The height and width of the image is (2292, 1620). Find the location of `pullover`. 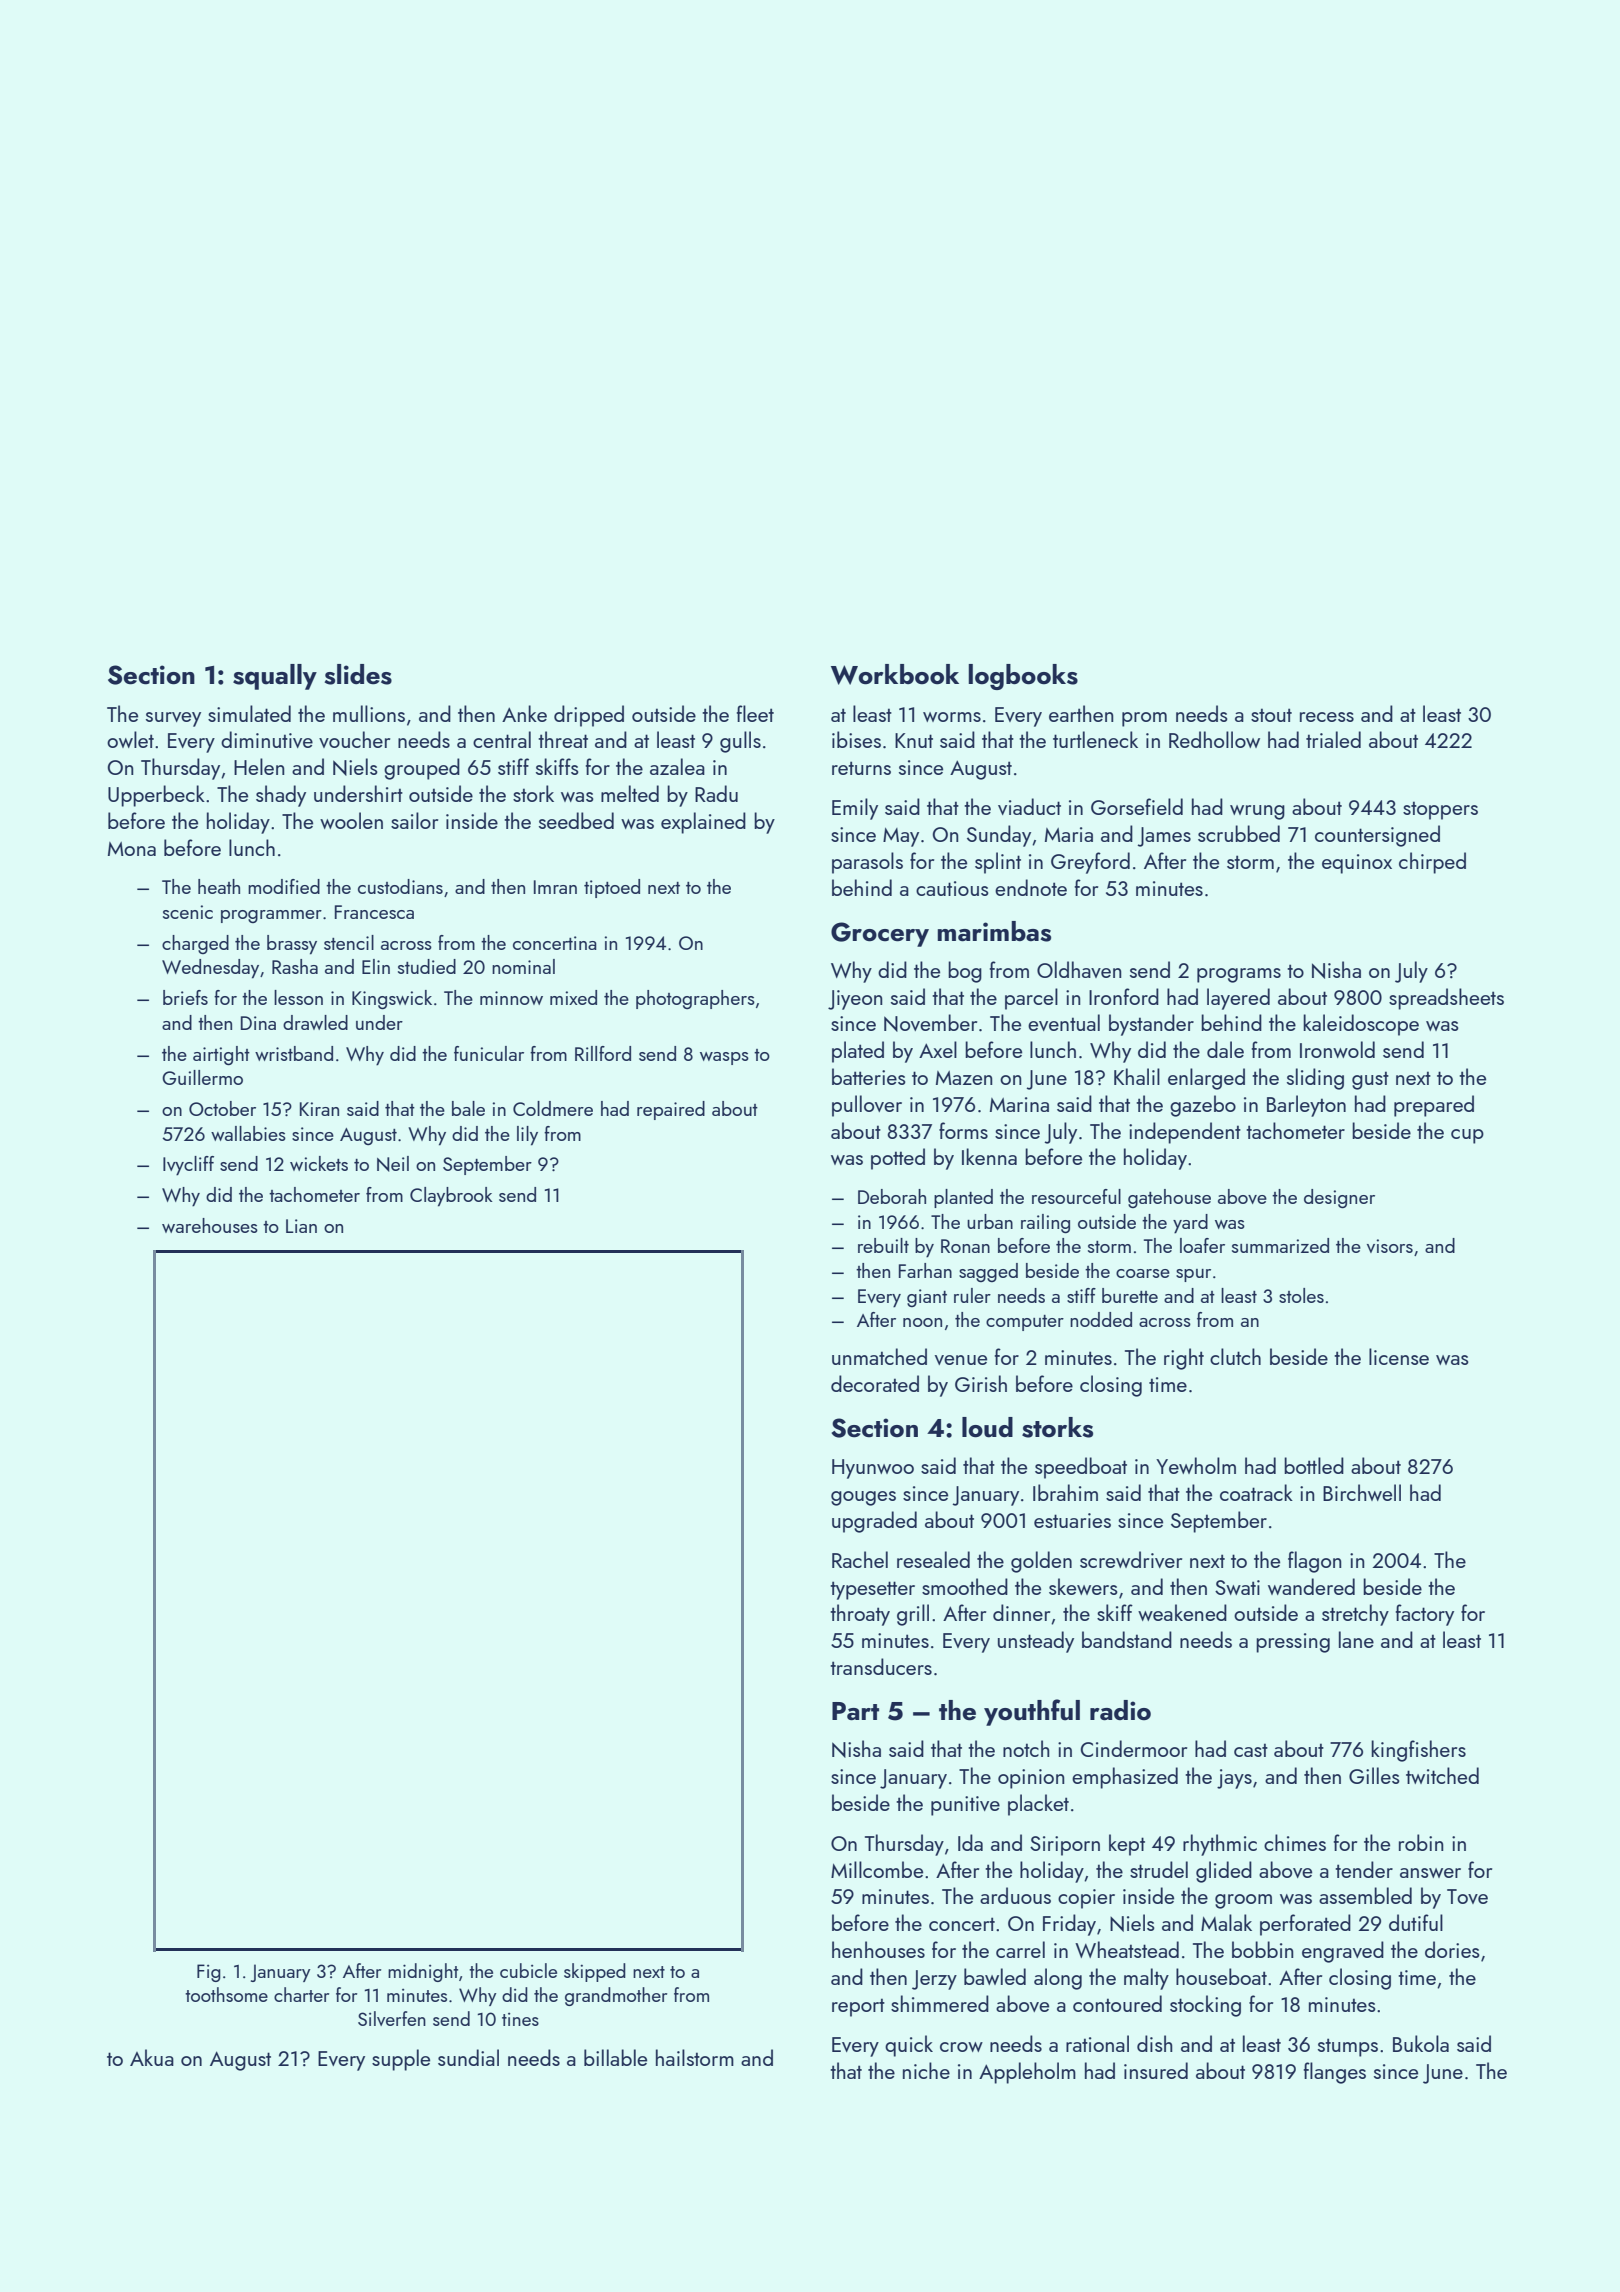

pullover is located at coordinates (867, 1106).
